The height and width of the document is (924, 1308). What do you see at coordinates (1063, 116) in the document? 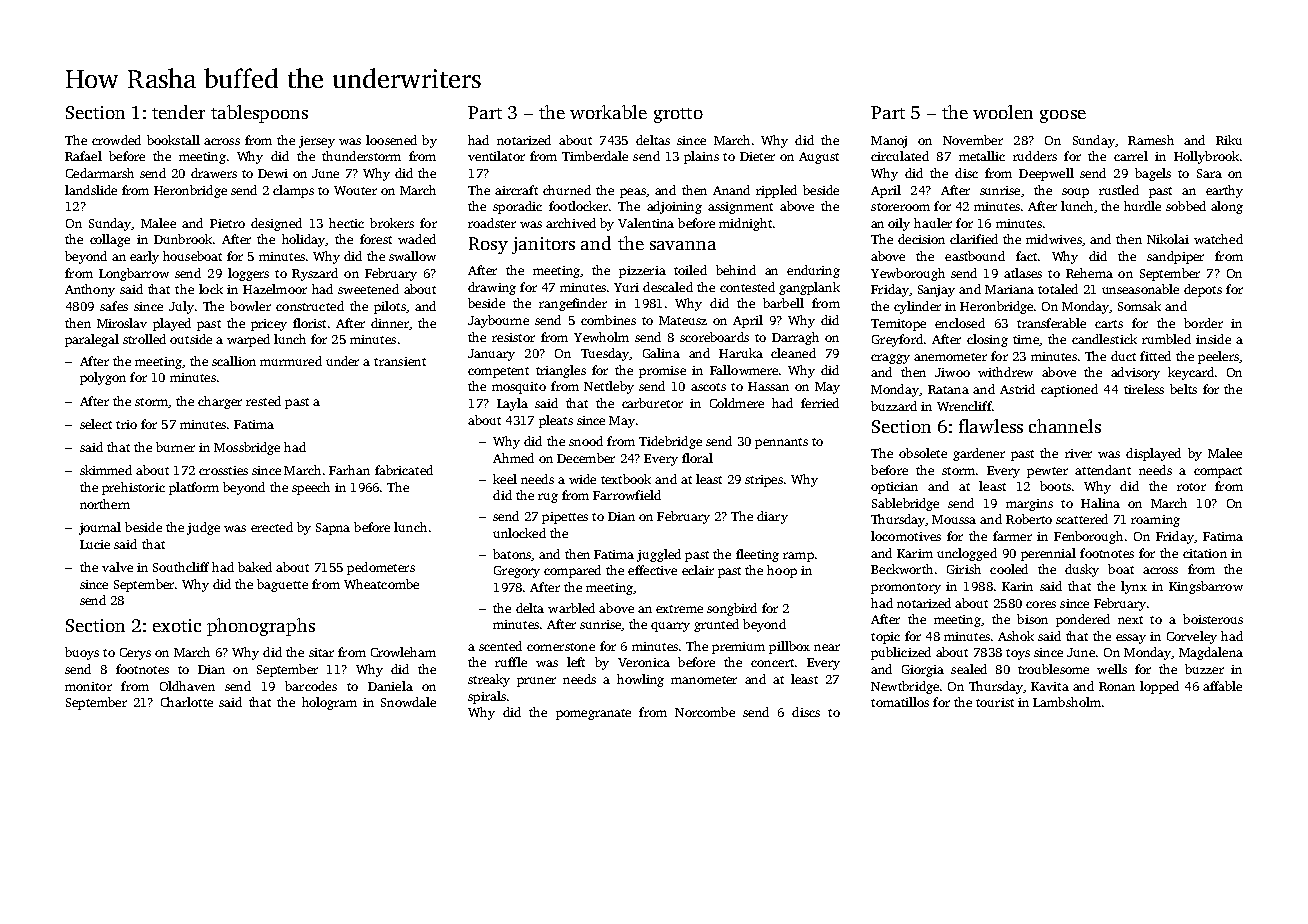
I see `goose` at bounding box center [1063, 116].
